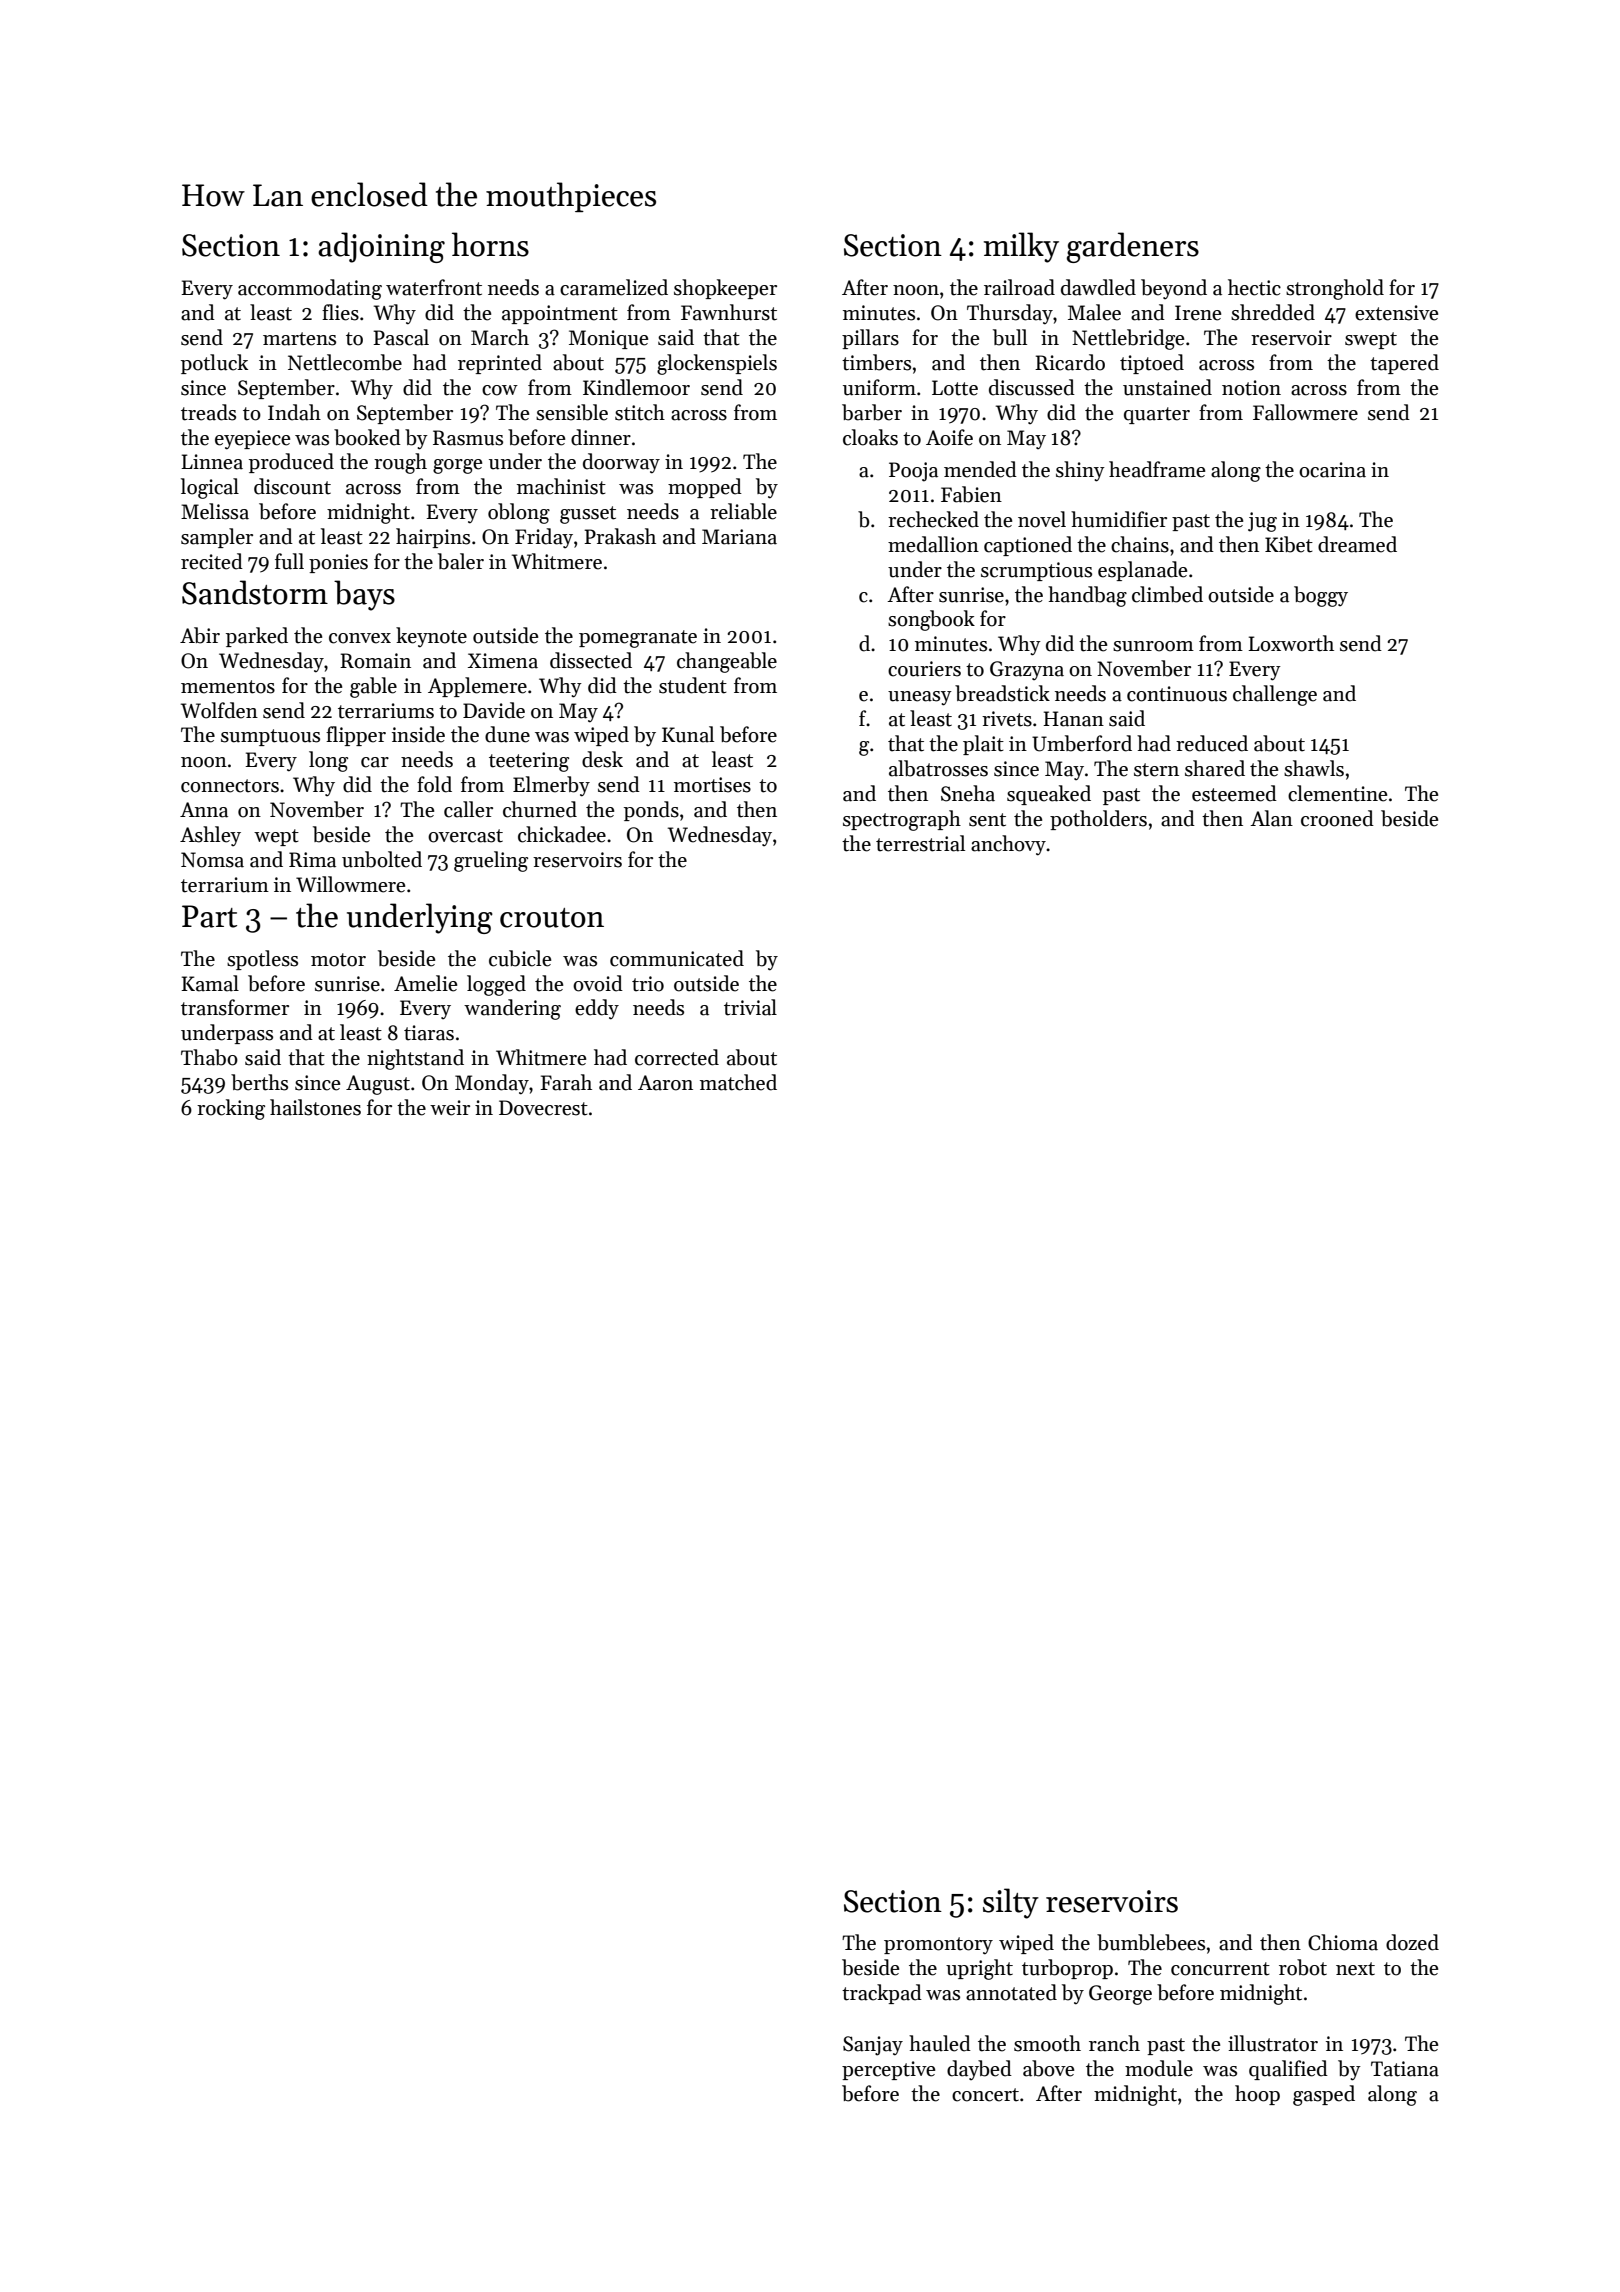 The image size is (1620, 2292). Describe the element at coordinates (230, 786) in the page. I see `connectors` at that location.
